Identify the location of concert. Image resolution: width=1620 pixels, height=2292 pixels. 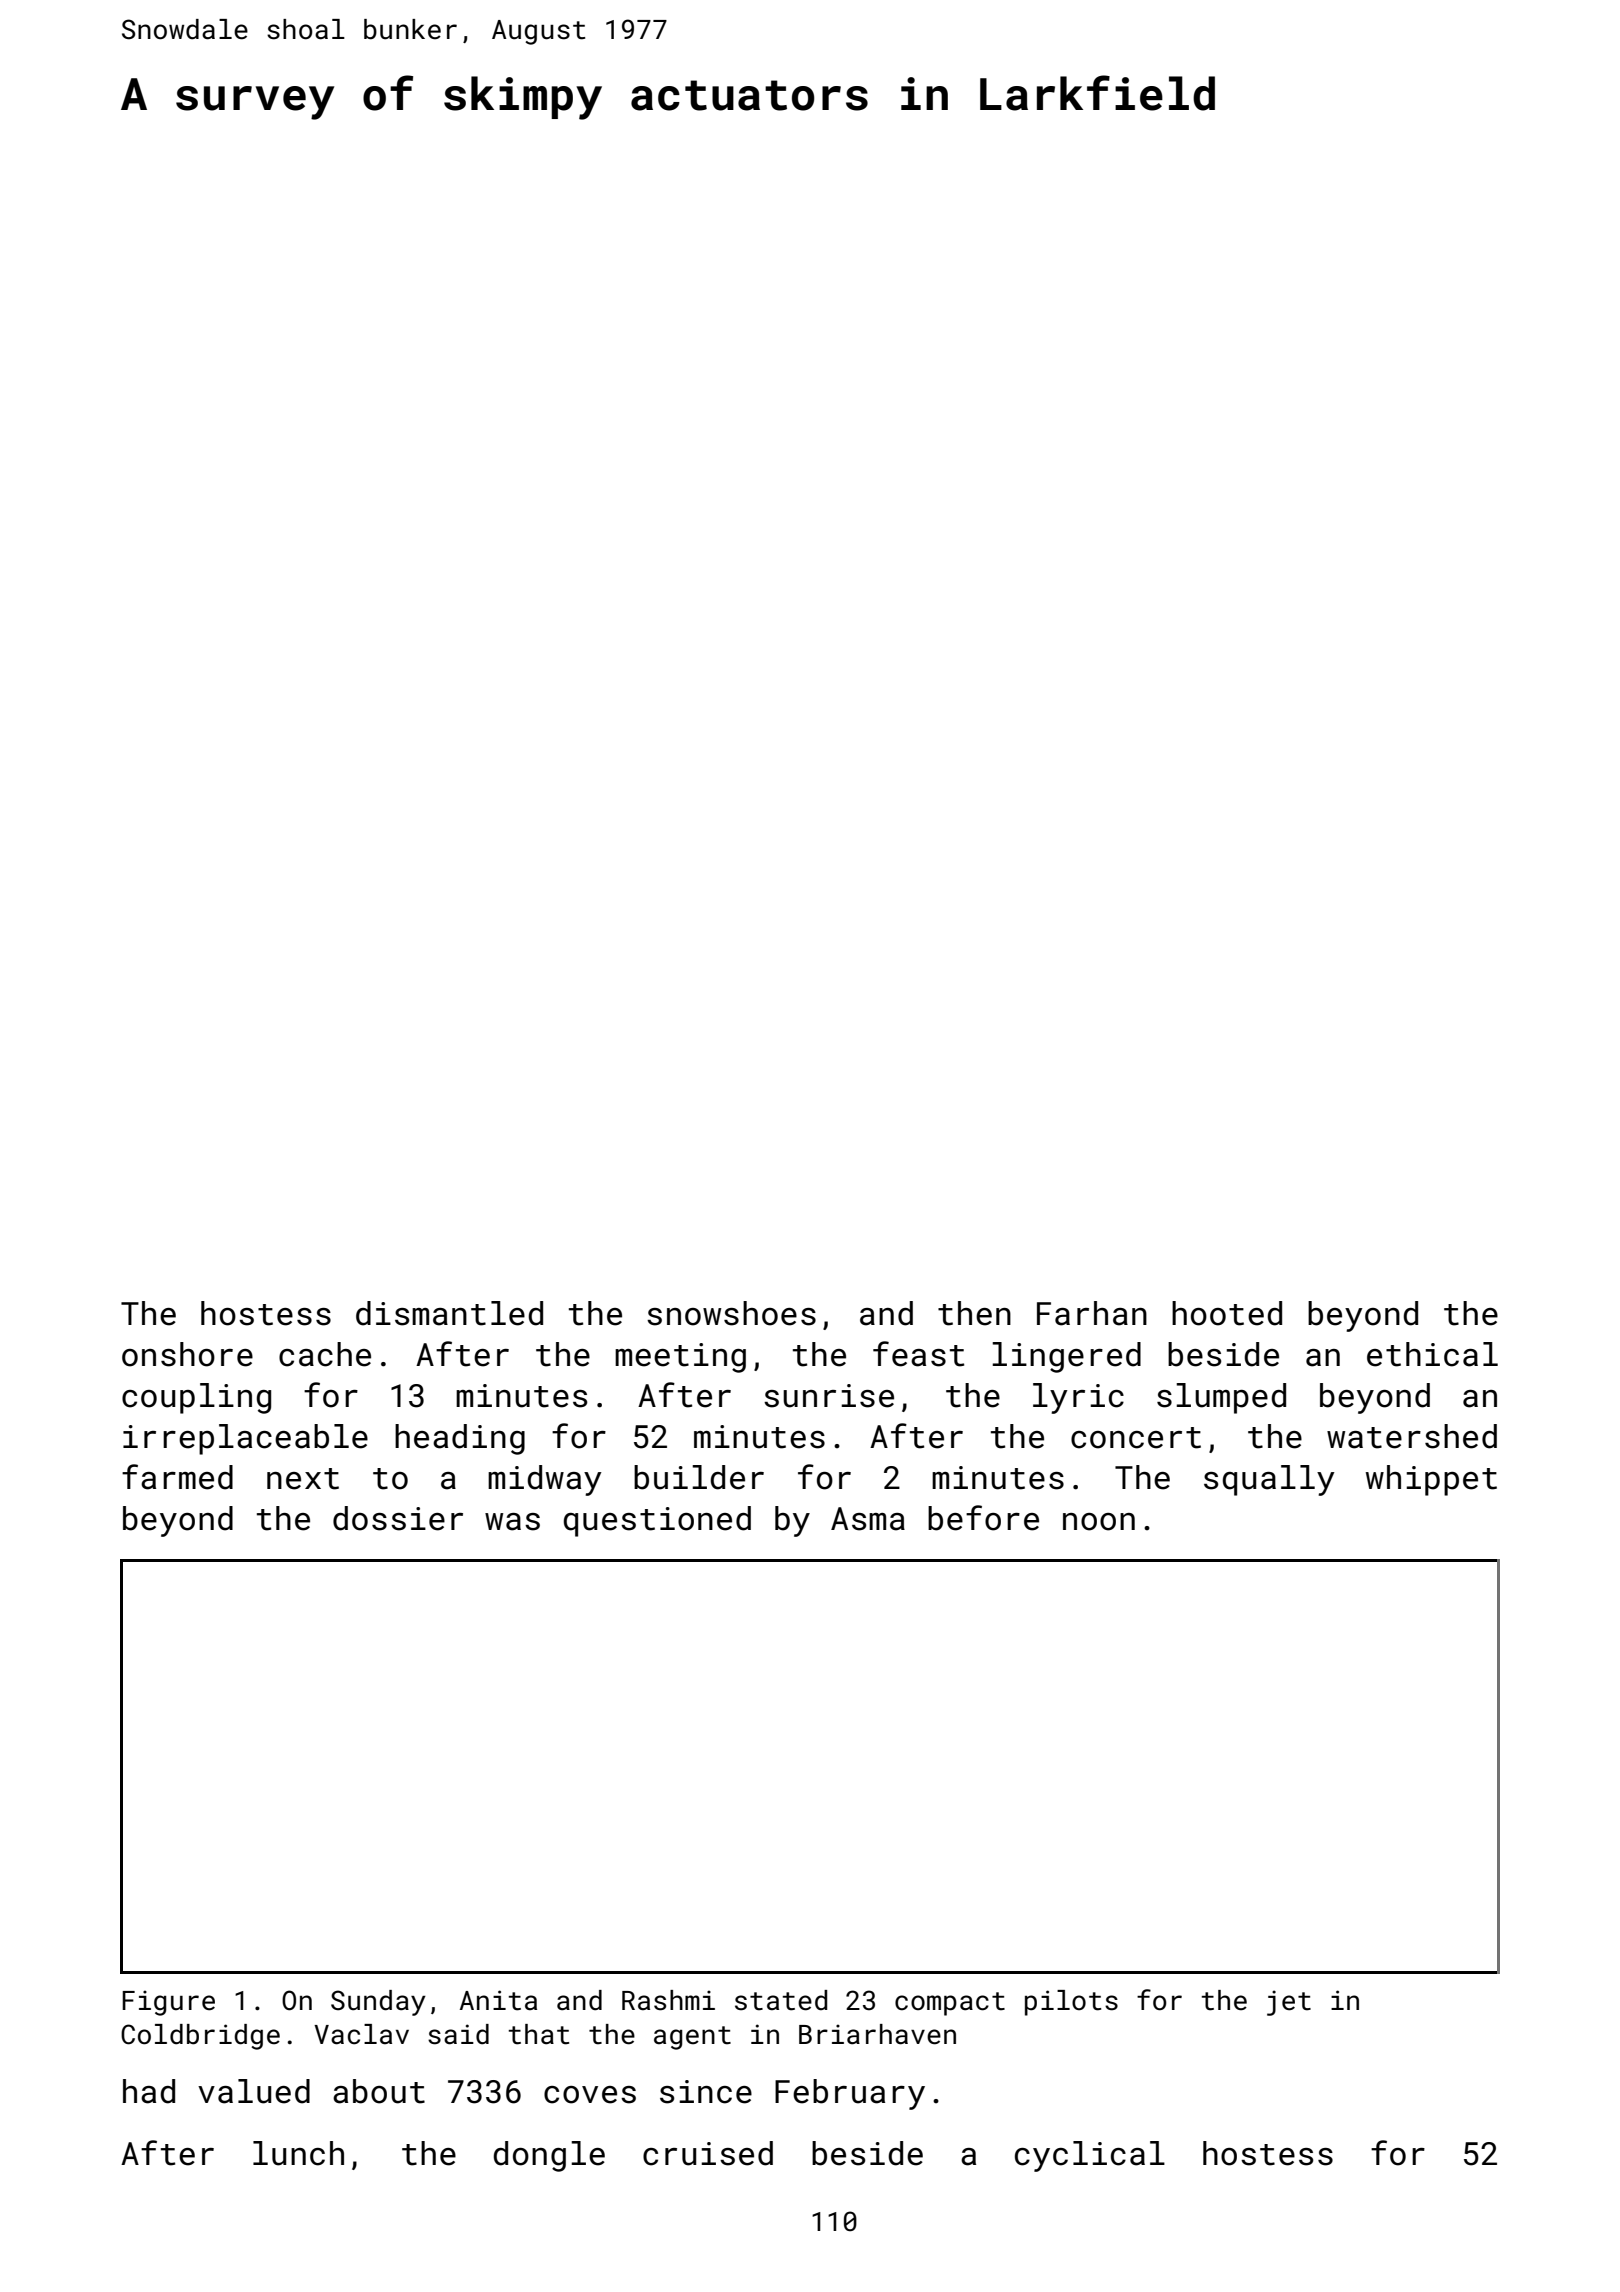
(1136, 1438).
